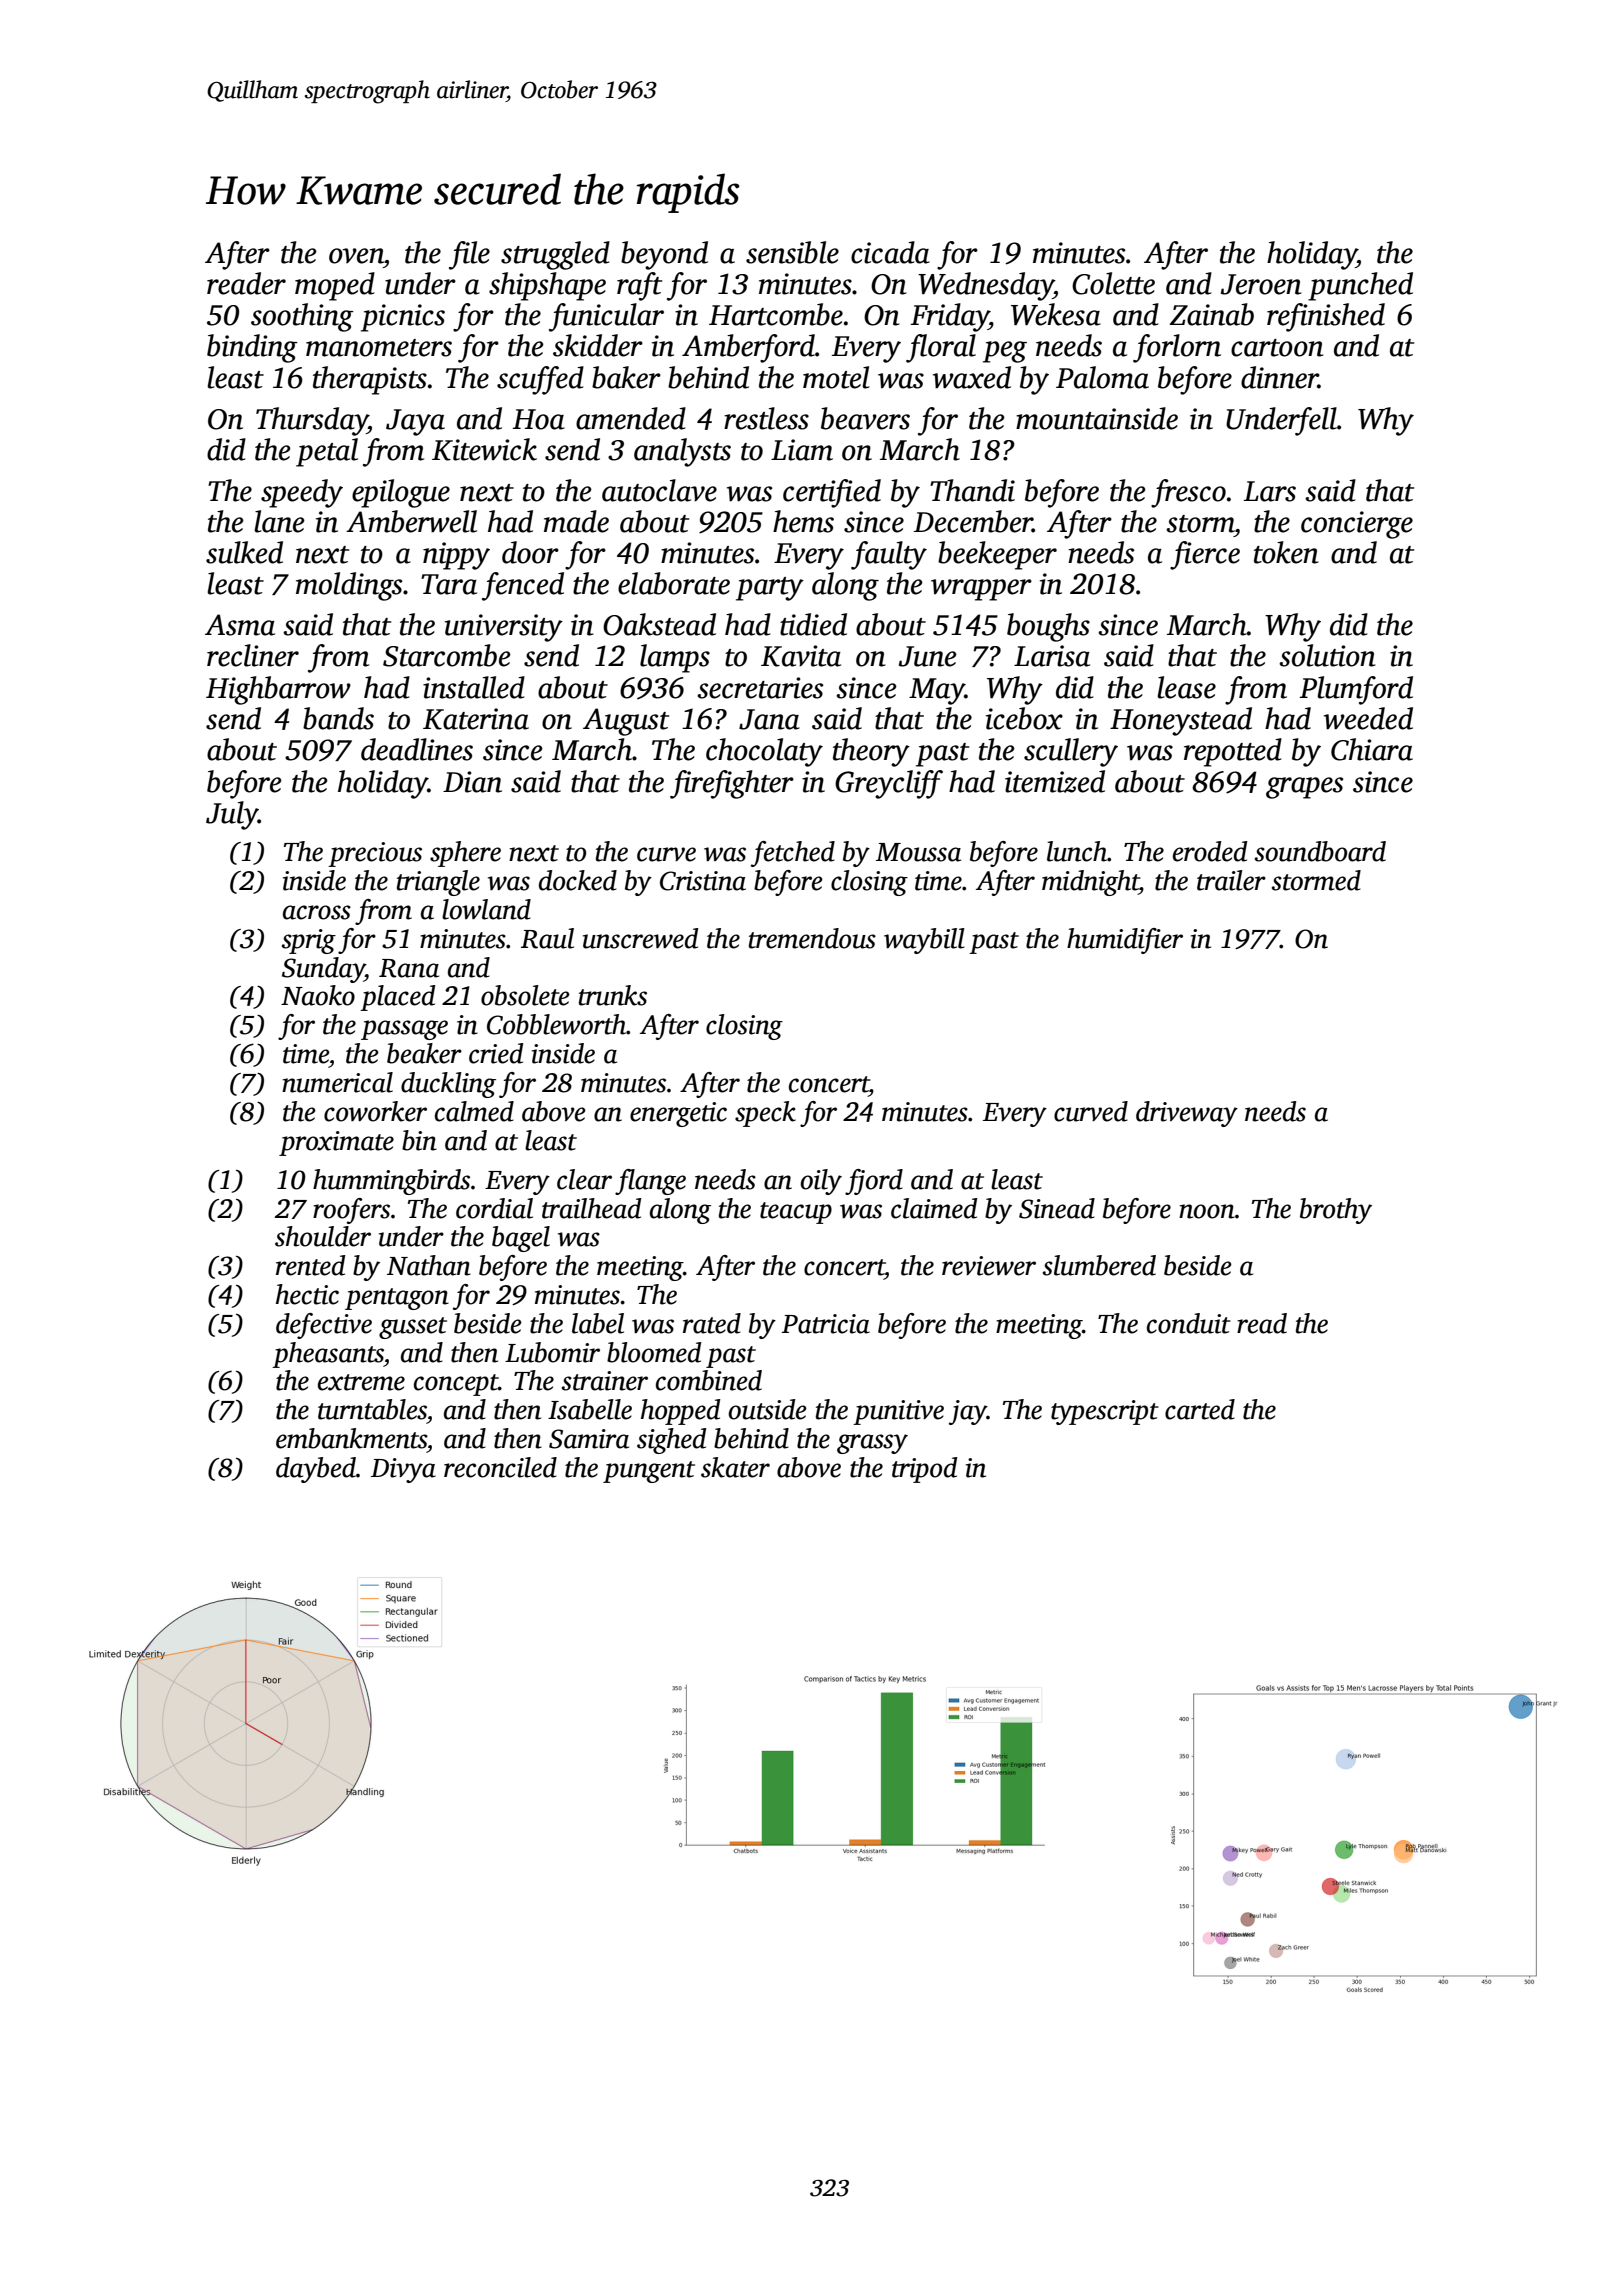 This screenshot has height=2292, width=1620. I want to click on embankments, so click(351, 1438).
